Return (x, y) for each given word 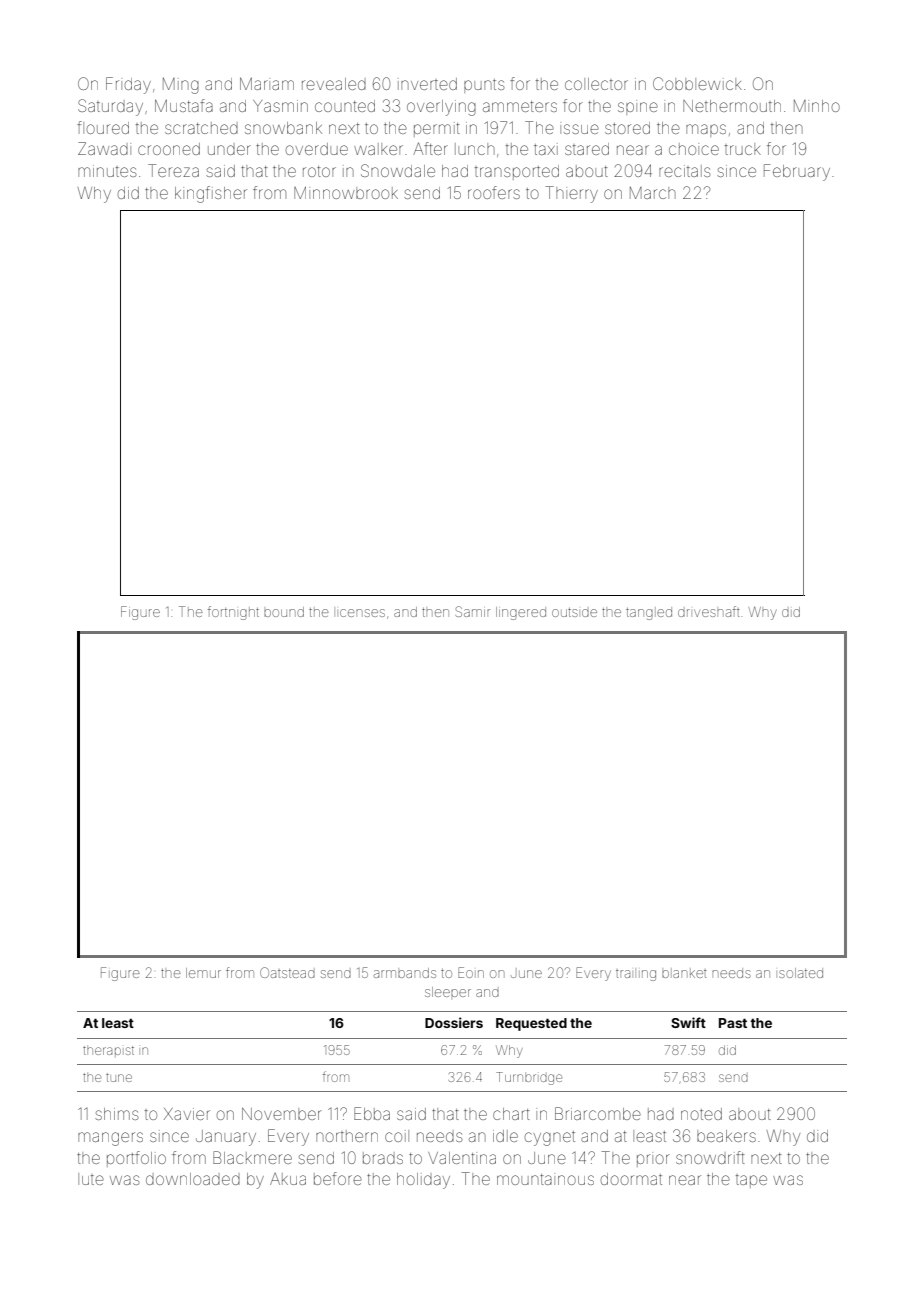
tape (751, 1181)
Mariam (267, 83)
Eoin (471, 972)
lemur (203, 973)
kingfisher (211, 194)
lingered (521, 613)
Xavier (187, 1114)
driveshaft (709, 611)
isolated (801, 973)
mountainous (545, 1179)
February (797, 172)
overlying (441, 108)
